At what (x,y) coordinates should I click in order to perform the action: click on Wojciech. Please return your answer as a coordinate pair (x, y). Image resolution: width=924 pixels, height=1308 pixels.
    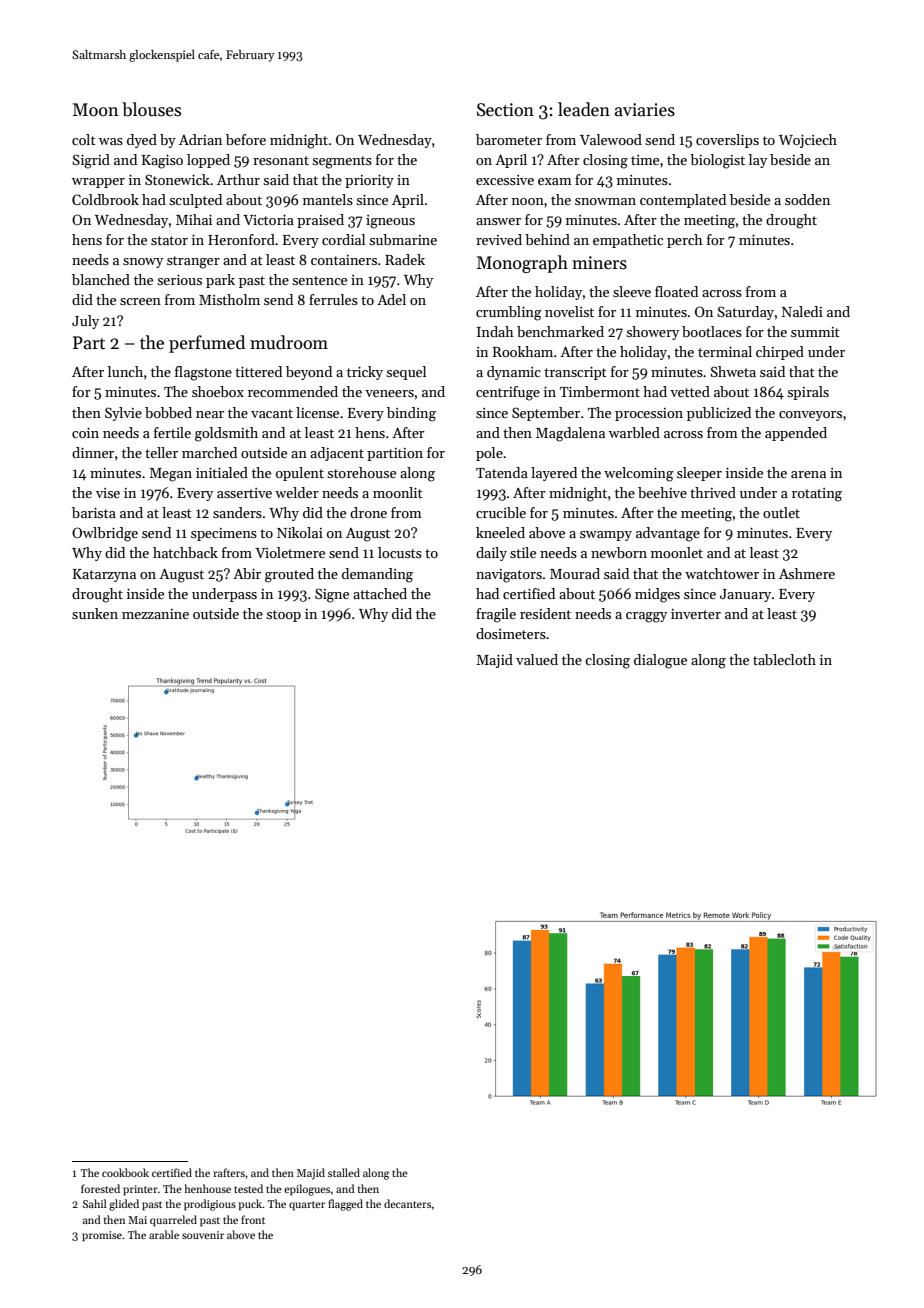
    Looking at the image, I should click on (808, 141).
